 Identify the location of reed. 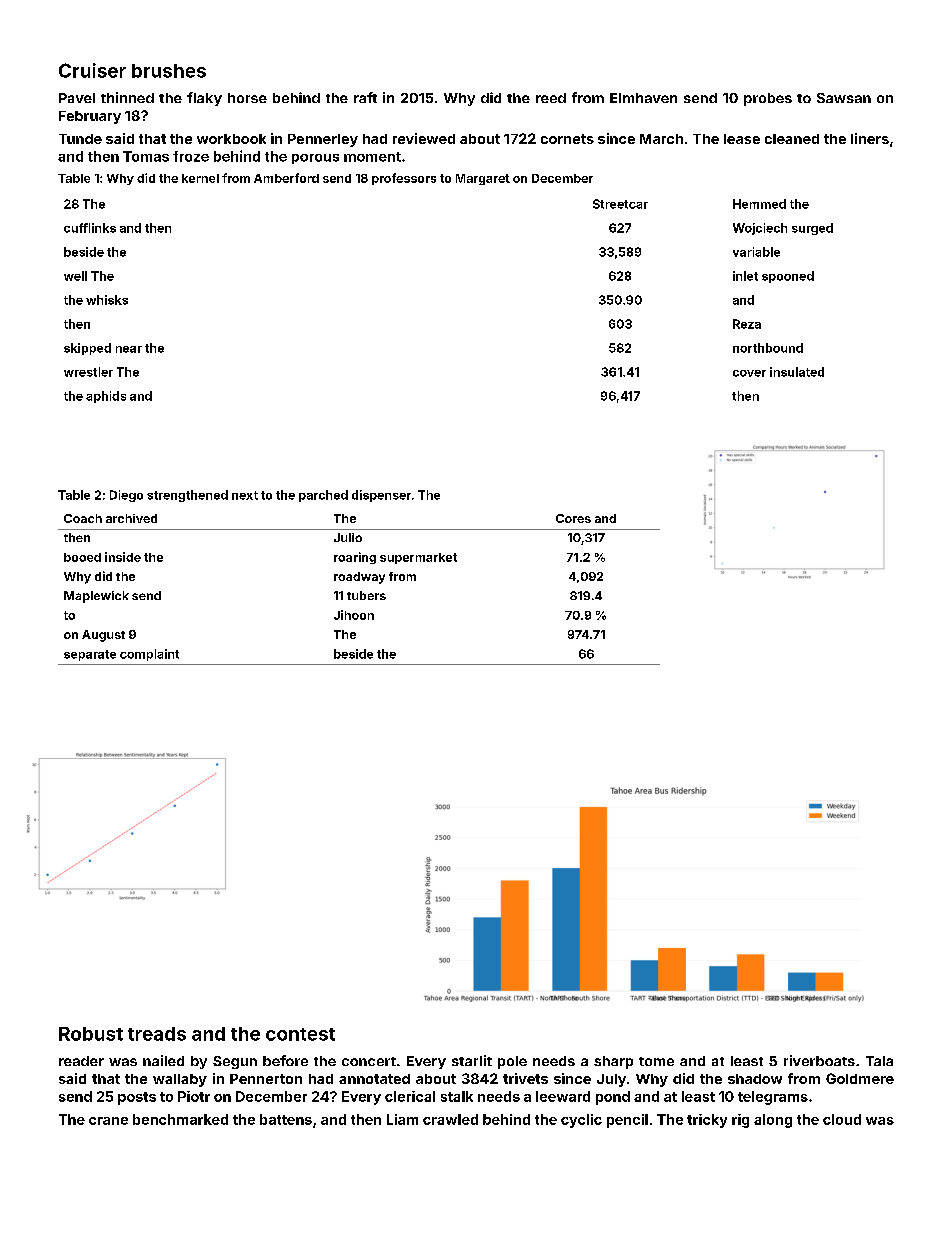
(551, 98).
